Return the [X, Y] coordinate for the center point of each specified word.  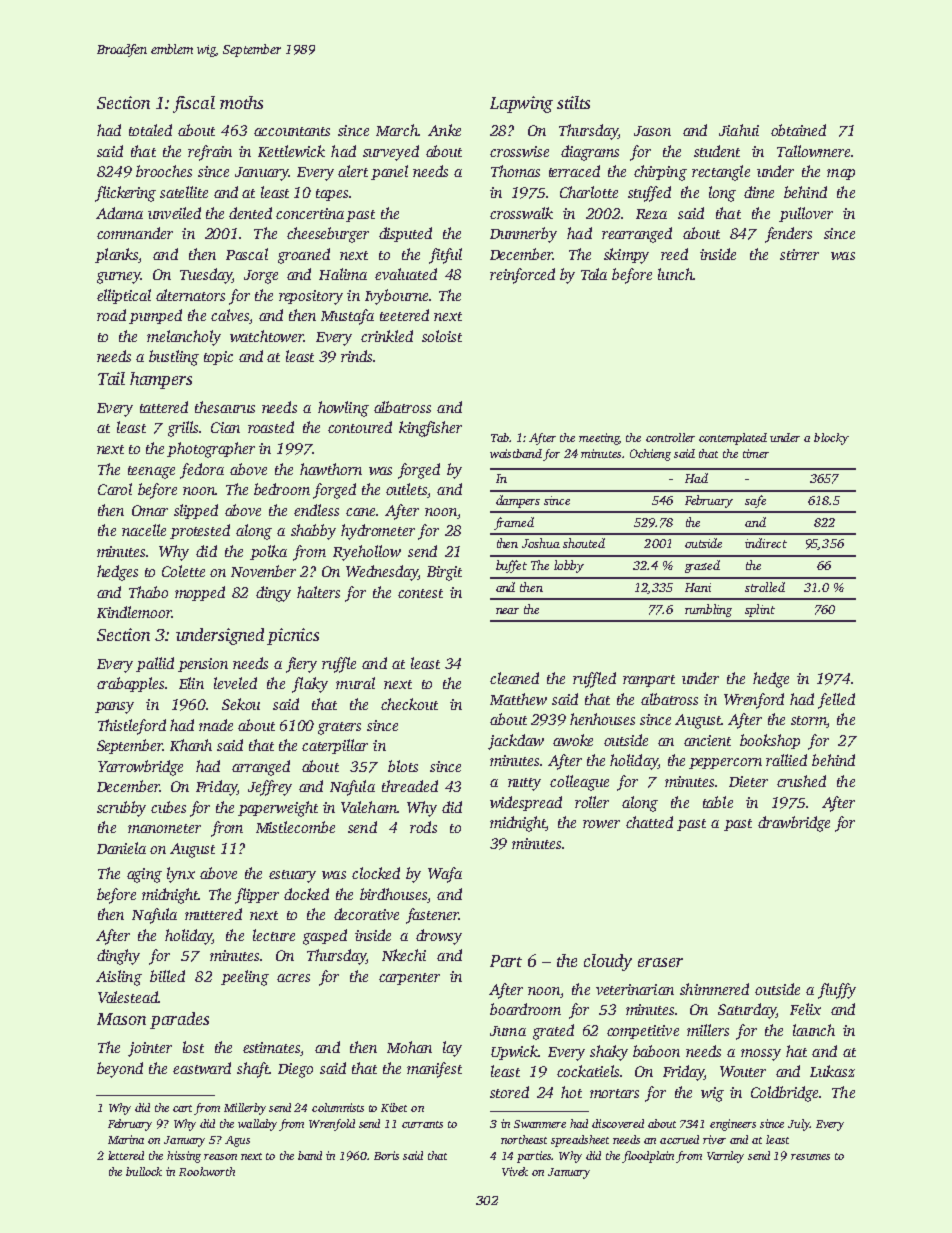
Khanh [191, 745]
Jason [652, 131]
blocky [831, 439]
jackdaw [516, 742]
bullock [144, 1171]
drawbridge [794, 824]
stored [509, 1092]
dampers [518, 501]
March [397, 130]
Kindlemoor [134, 612]
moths [241, 102]
